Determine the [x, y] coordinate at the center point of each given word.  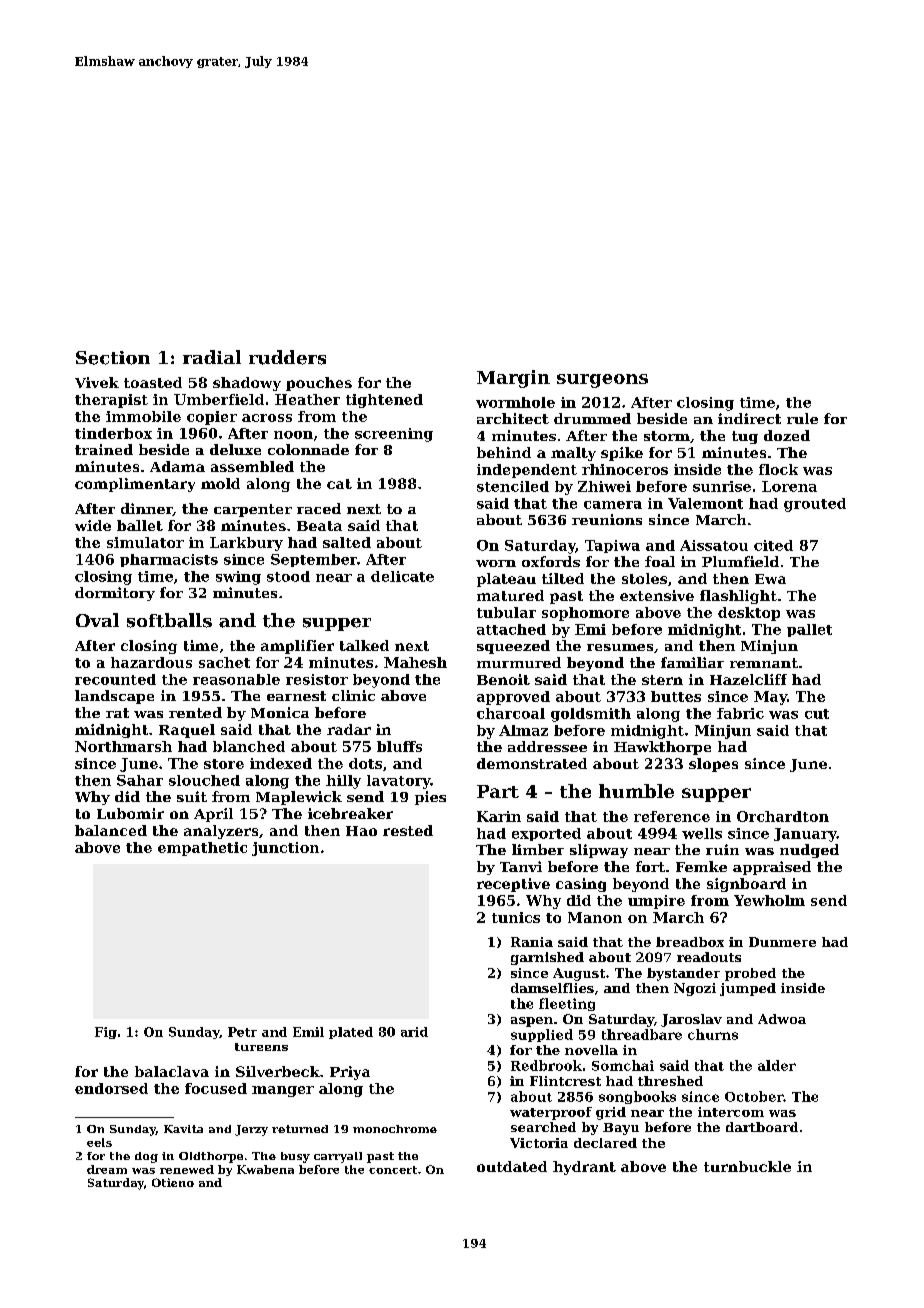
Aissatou [714, 545]
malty [573, 454]
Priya [350, 1073]
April [213, 815]
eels [99, 1142]
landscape [114, 697]
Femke [701, 866]
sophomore [585, 614]
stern [662, 680]
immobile [143, 416]
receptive [513, 885]
